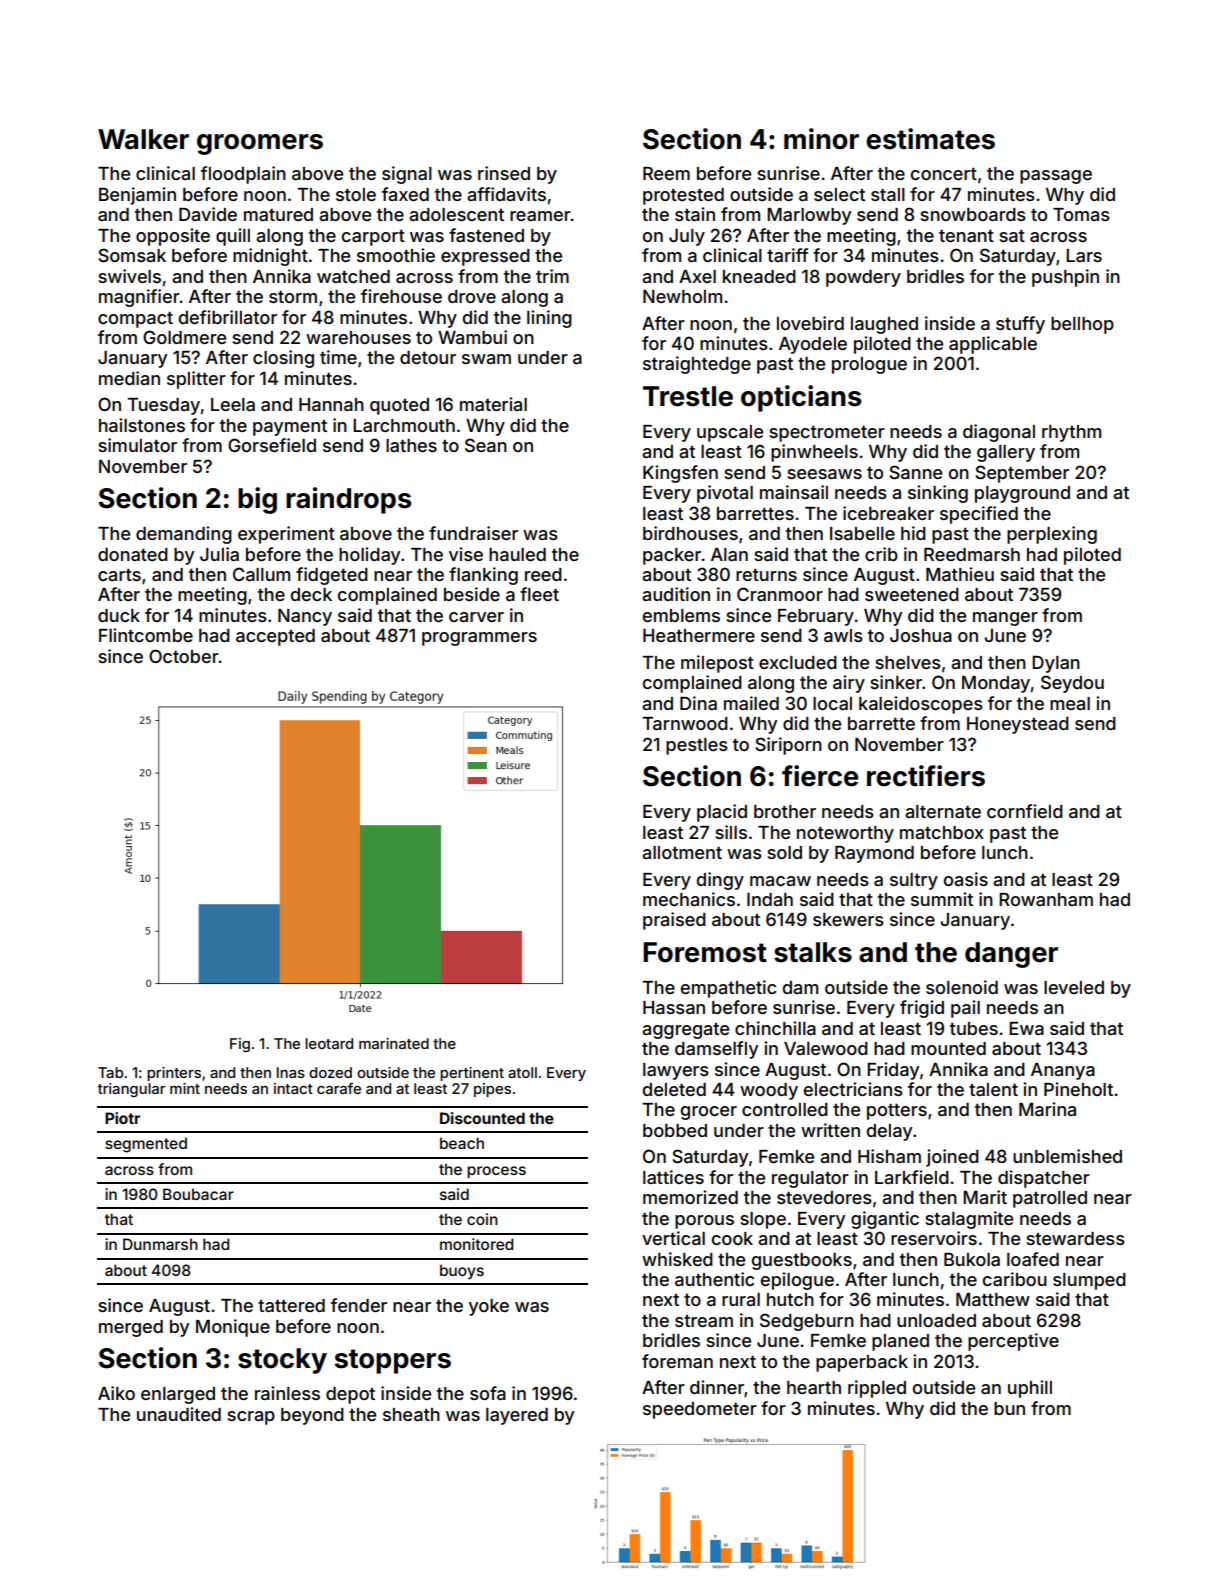 Image resolution: width=1230 pixels, height=1591 pixels. What do you see at coordinates (282, 1361) in the screenshot?
I see `stocky` at bounding box center [282, 1361].
